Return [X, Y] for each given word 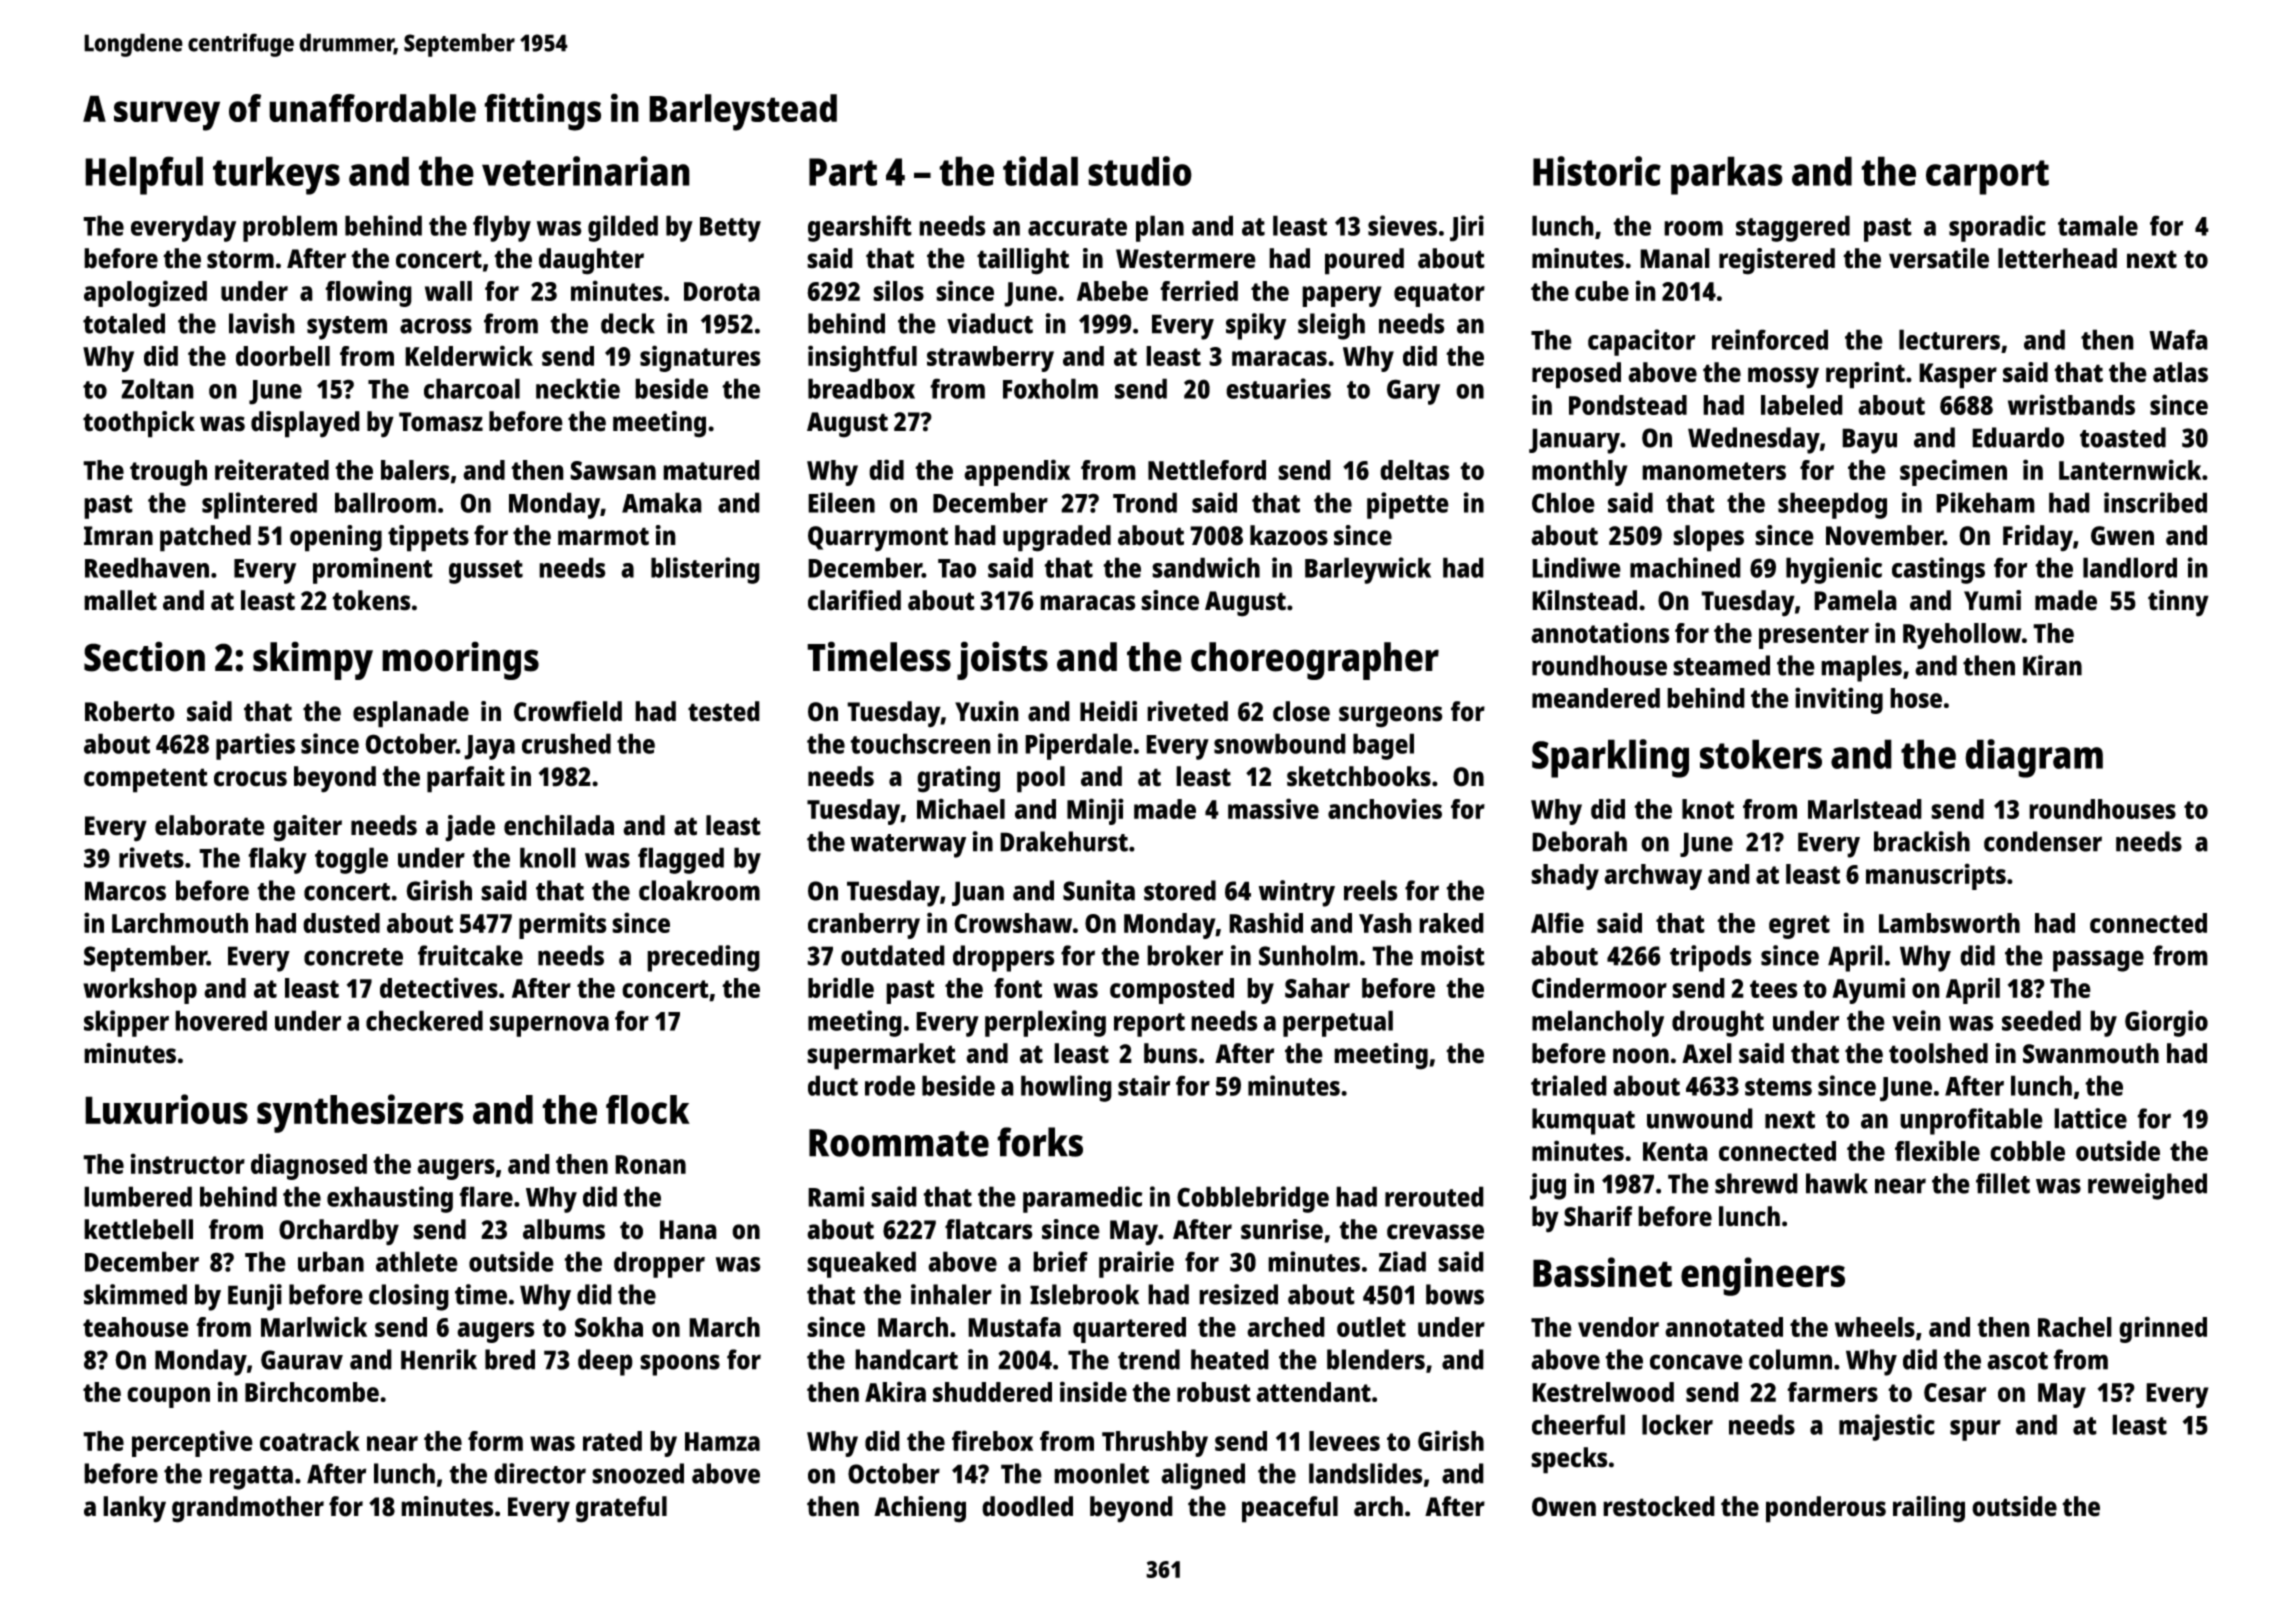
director [540, 1473]
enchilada [559, 825]
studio [1140, 171]
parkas [1727, 175]
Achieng [920, 1509]
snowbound [1280, 743]
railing [1929, 1509]
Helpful [144, 175]
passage [2098, 961]
